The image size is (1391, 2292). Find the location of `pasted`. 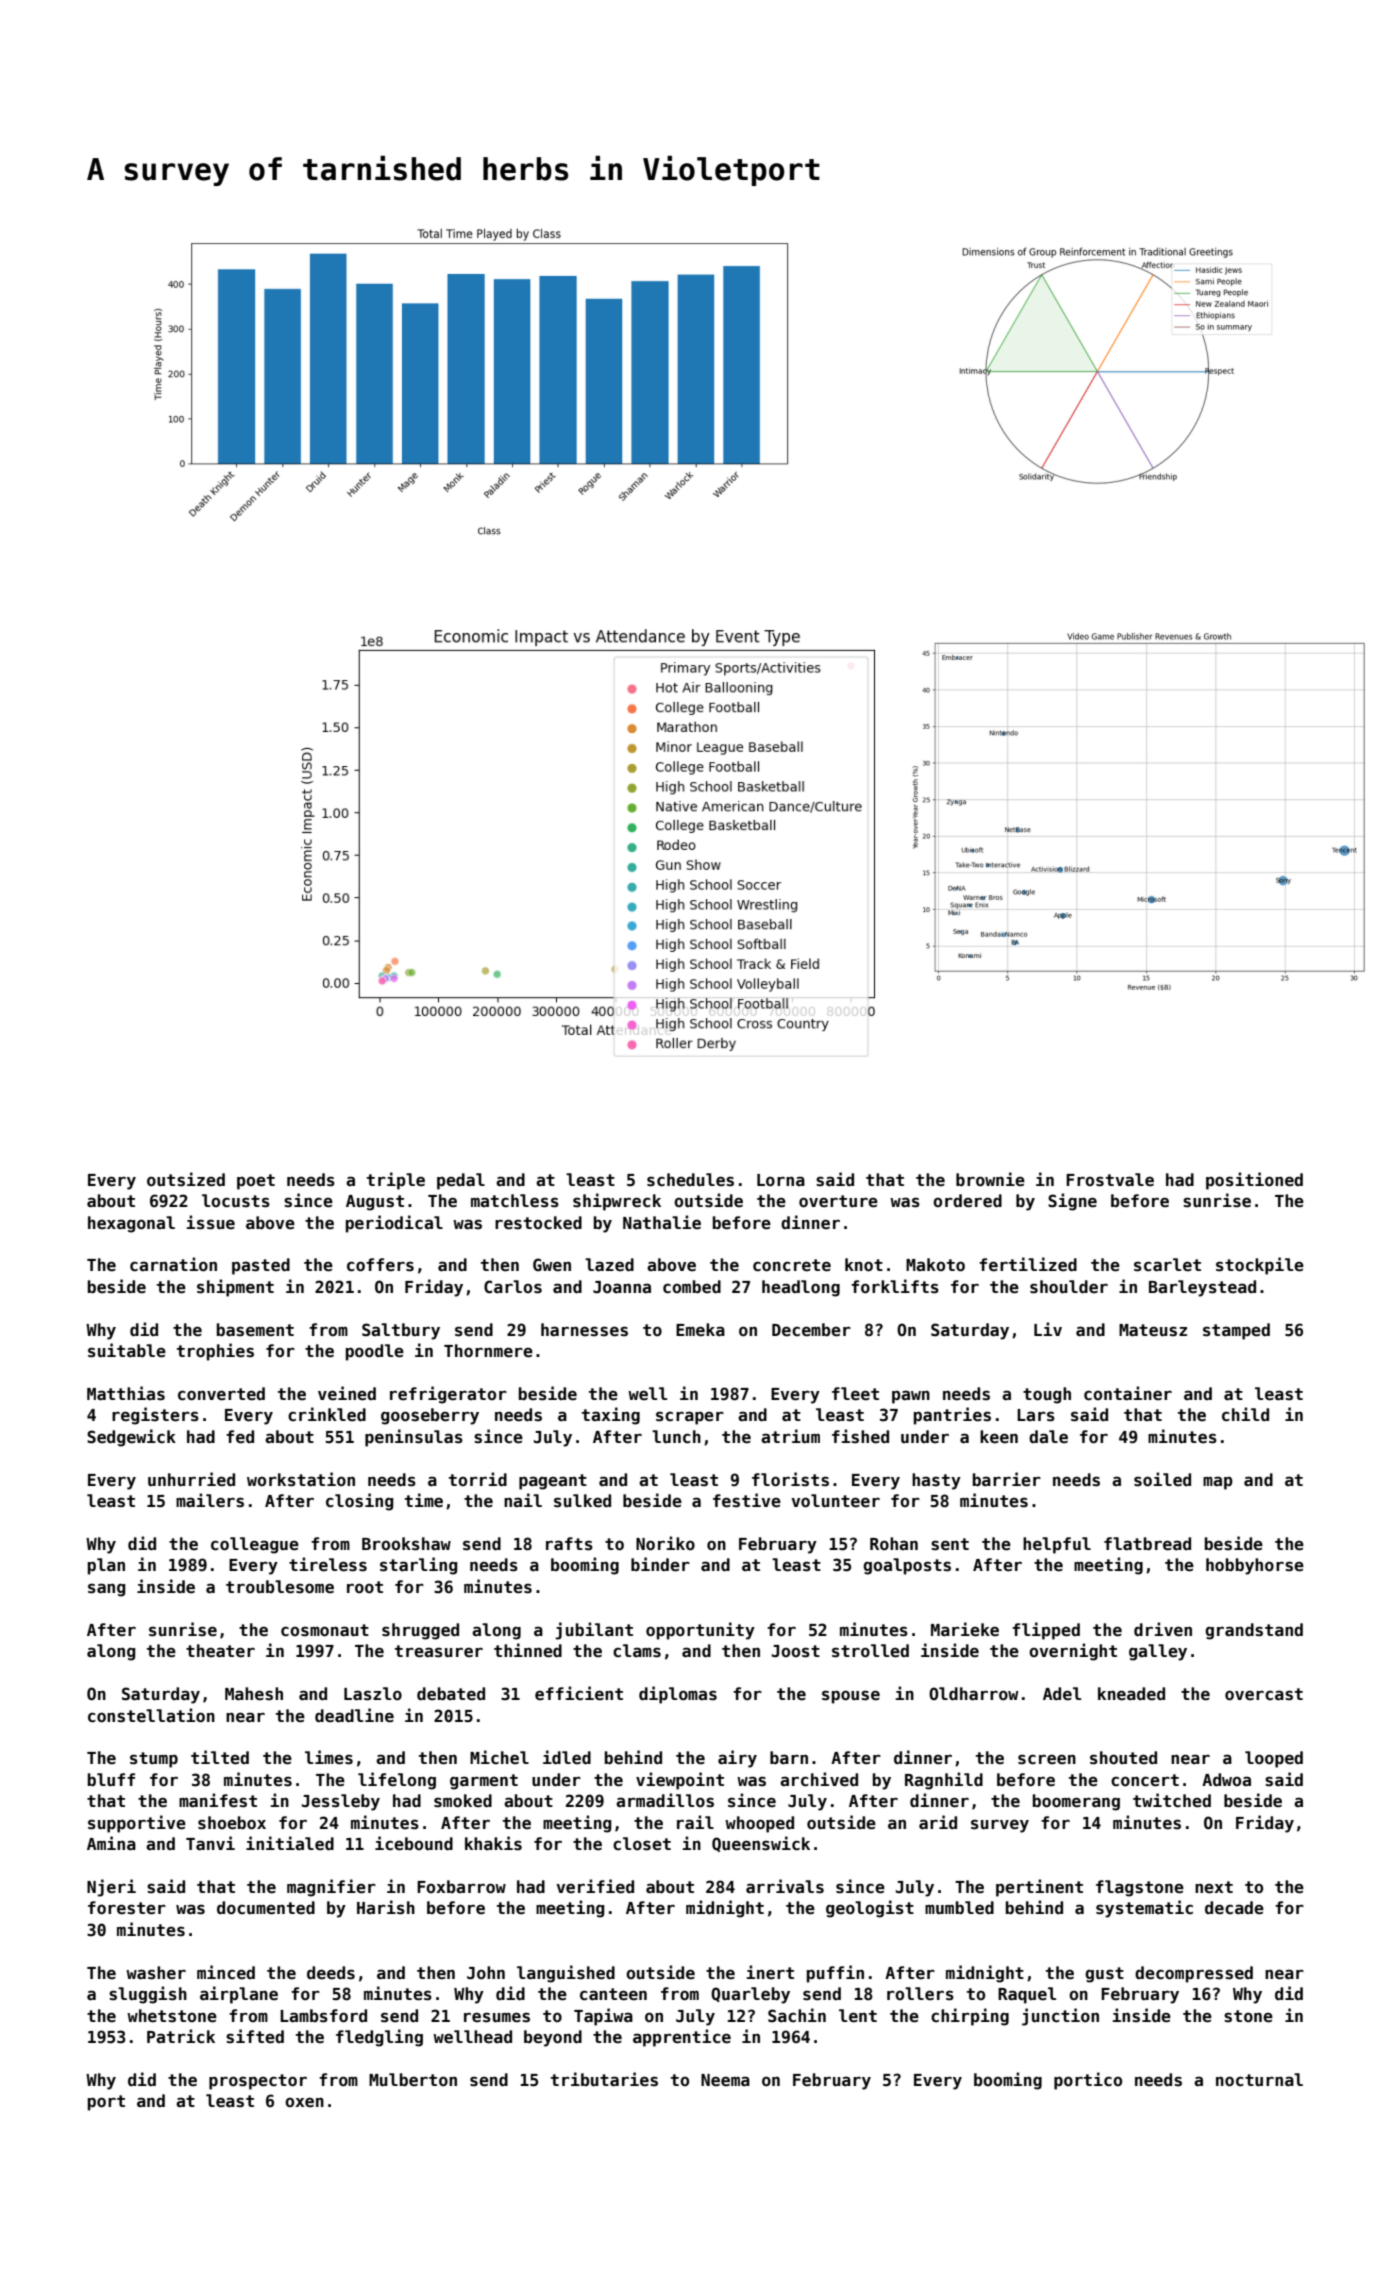

pasted is located at coordinates (261, 1266).
